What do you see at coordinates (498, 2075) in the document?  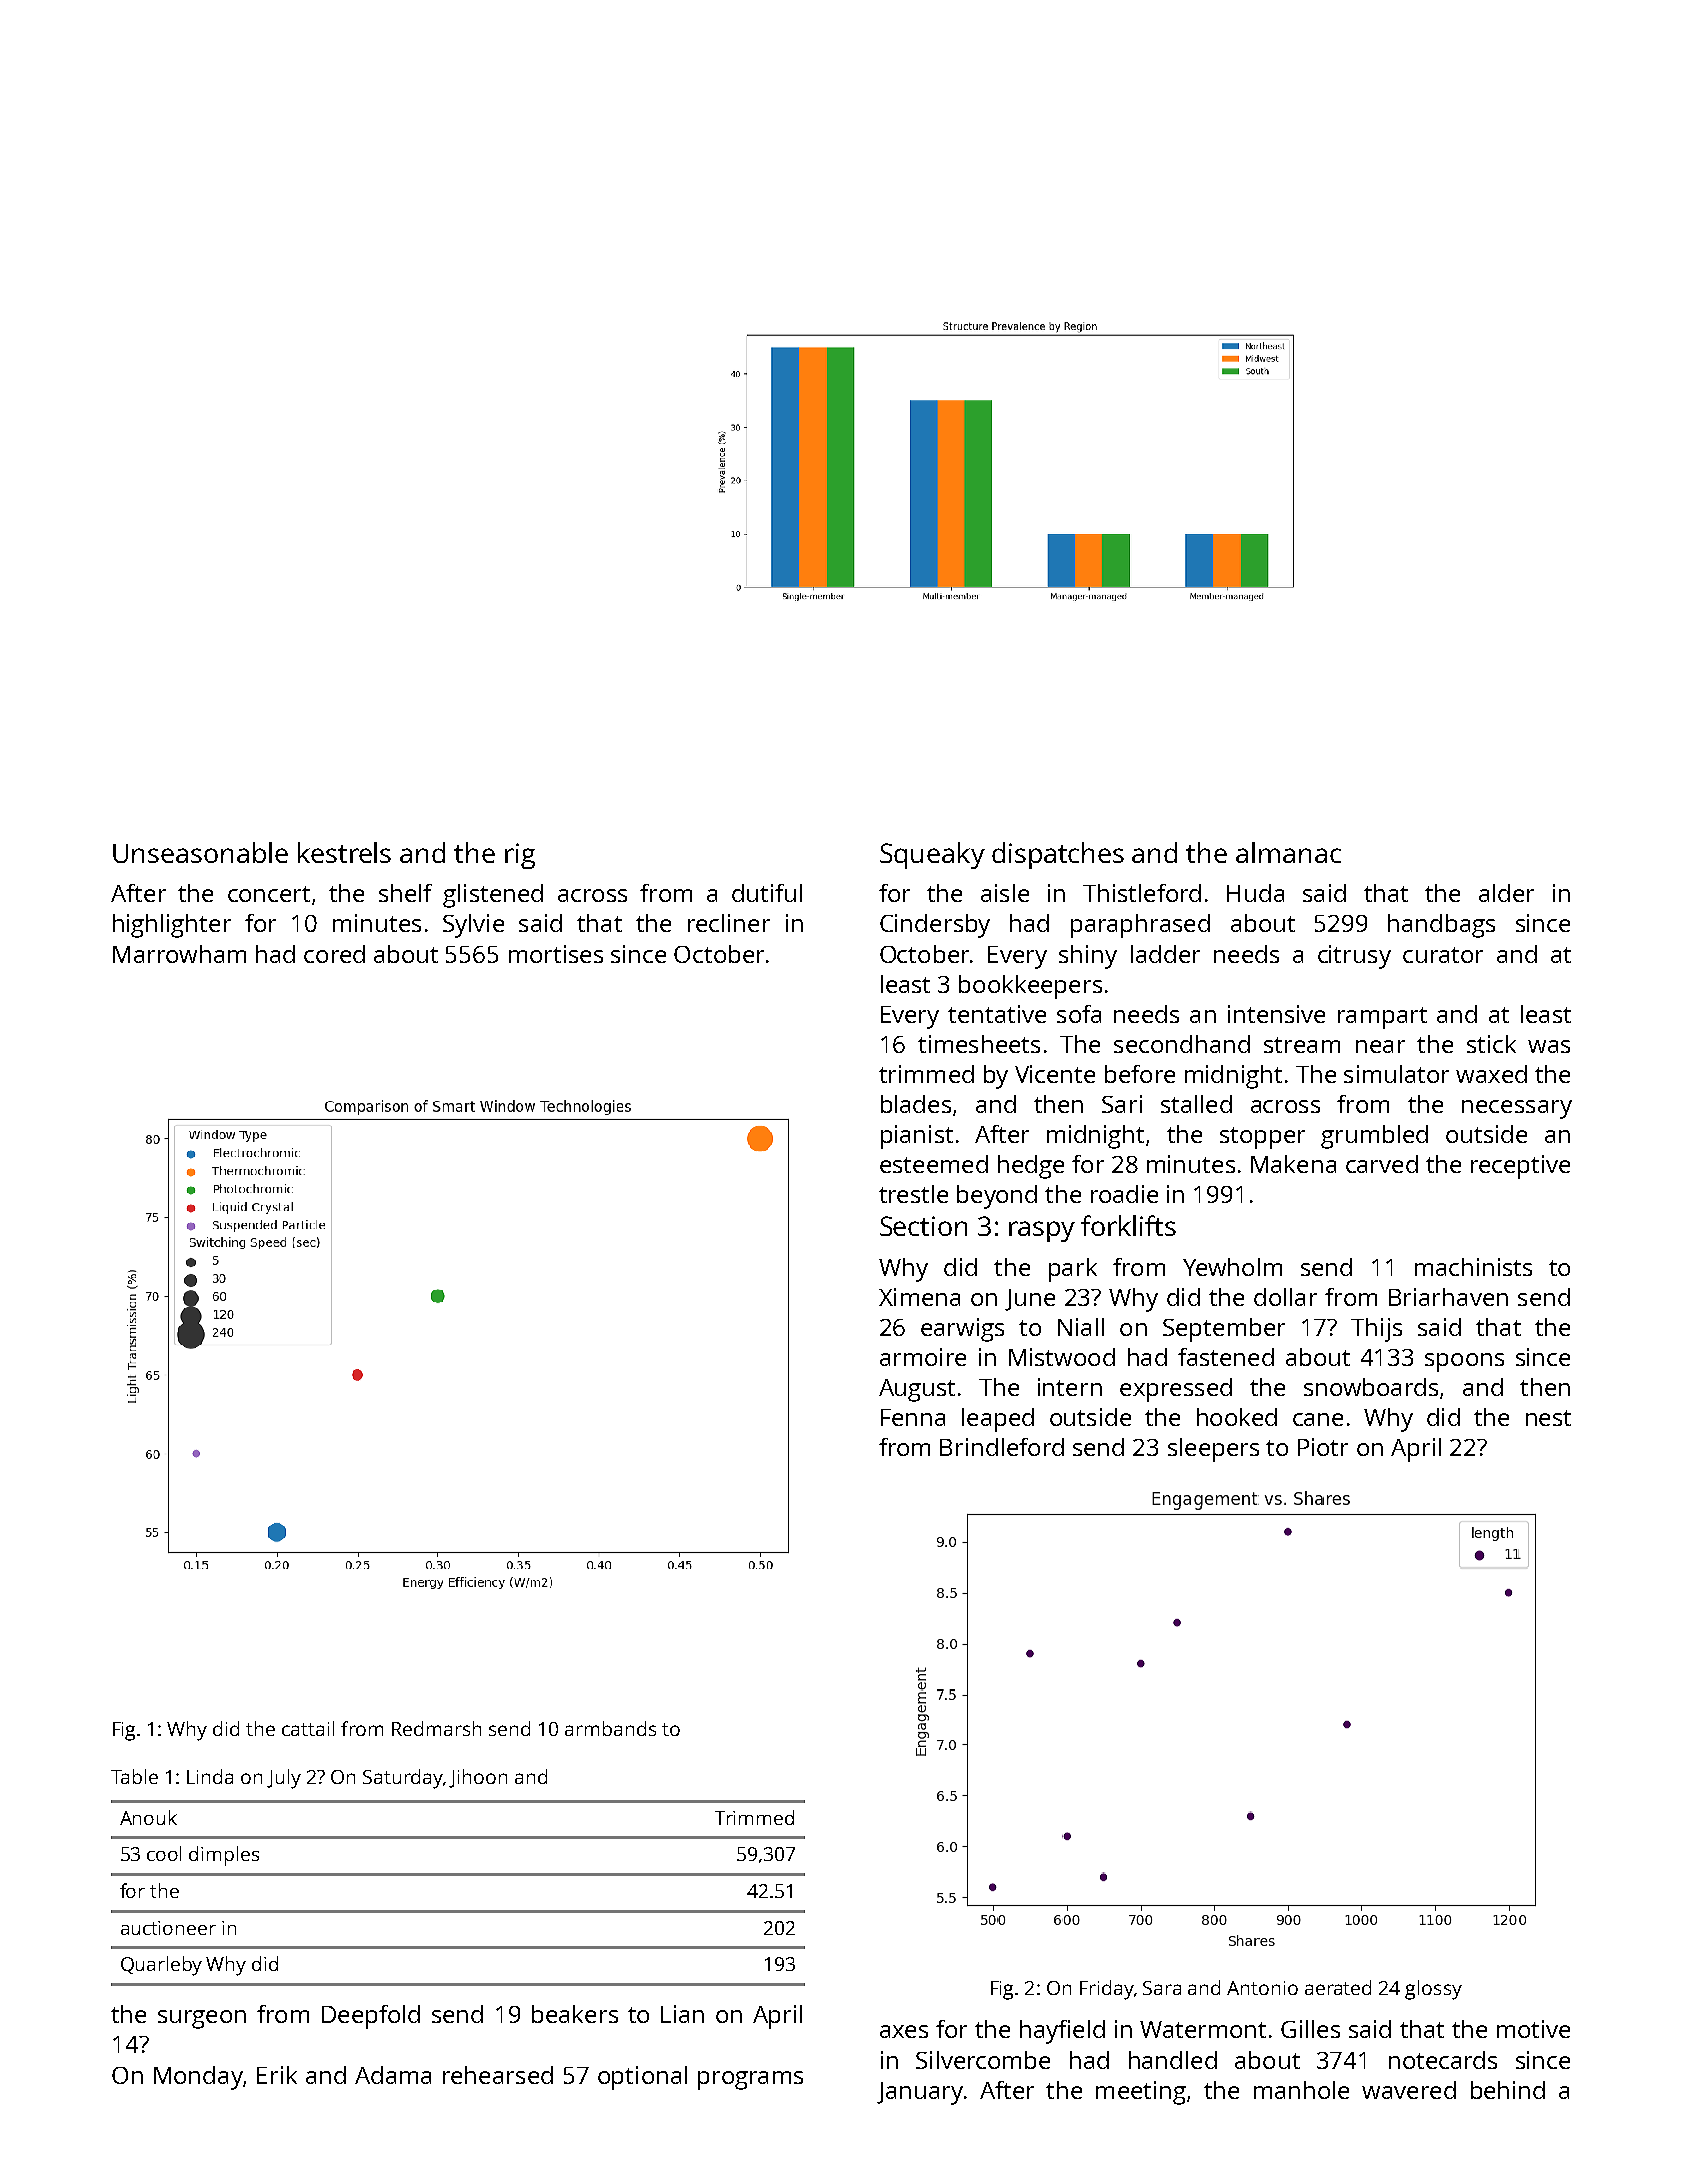 I see `rehearsed` at bounding box center [498, 2075].
